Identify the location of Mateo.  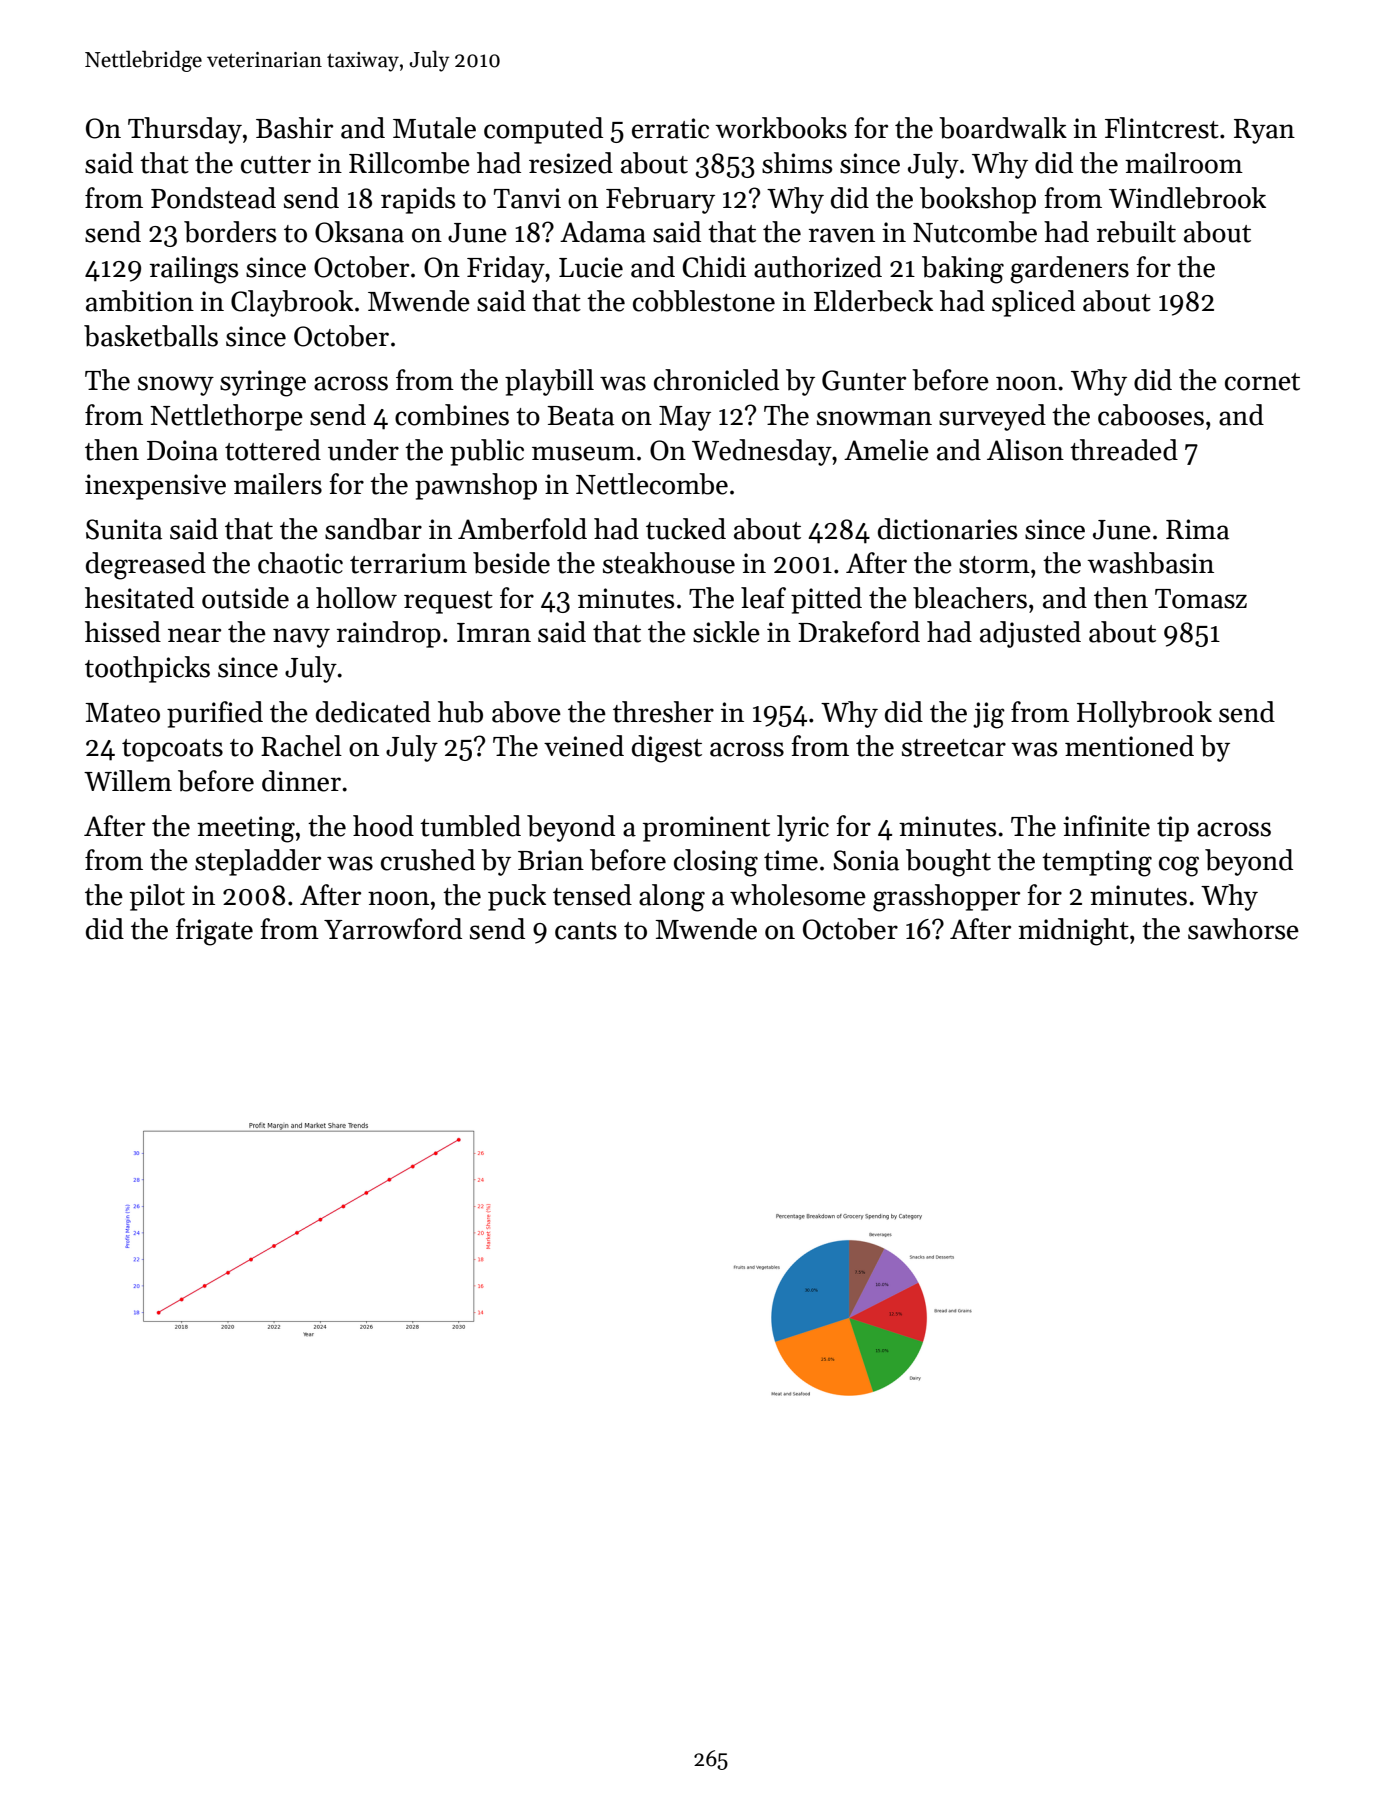
(122, 713).
